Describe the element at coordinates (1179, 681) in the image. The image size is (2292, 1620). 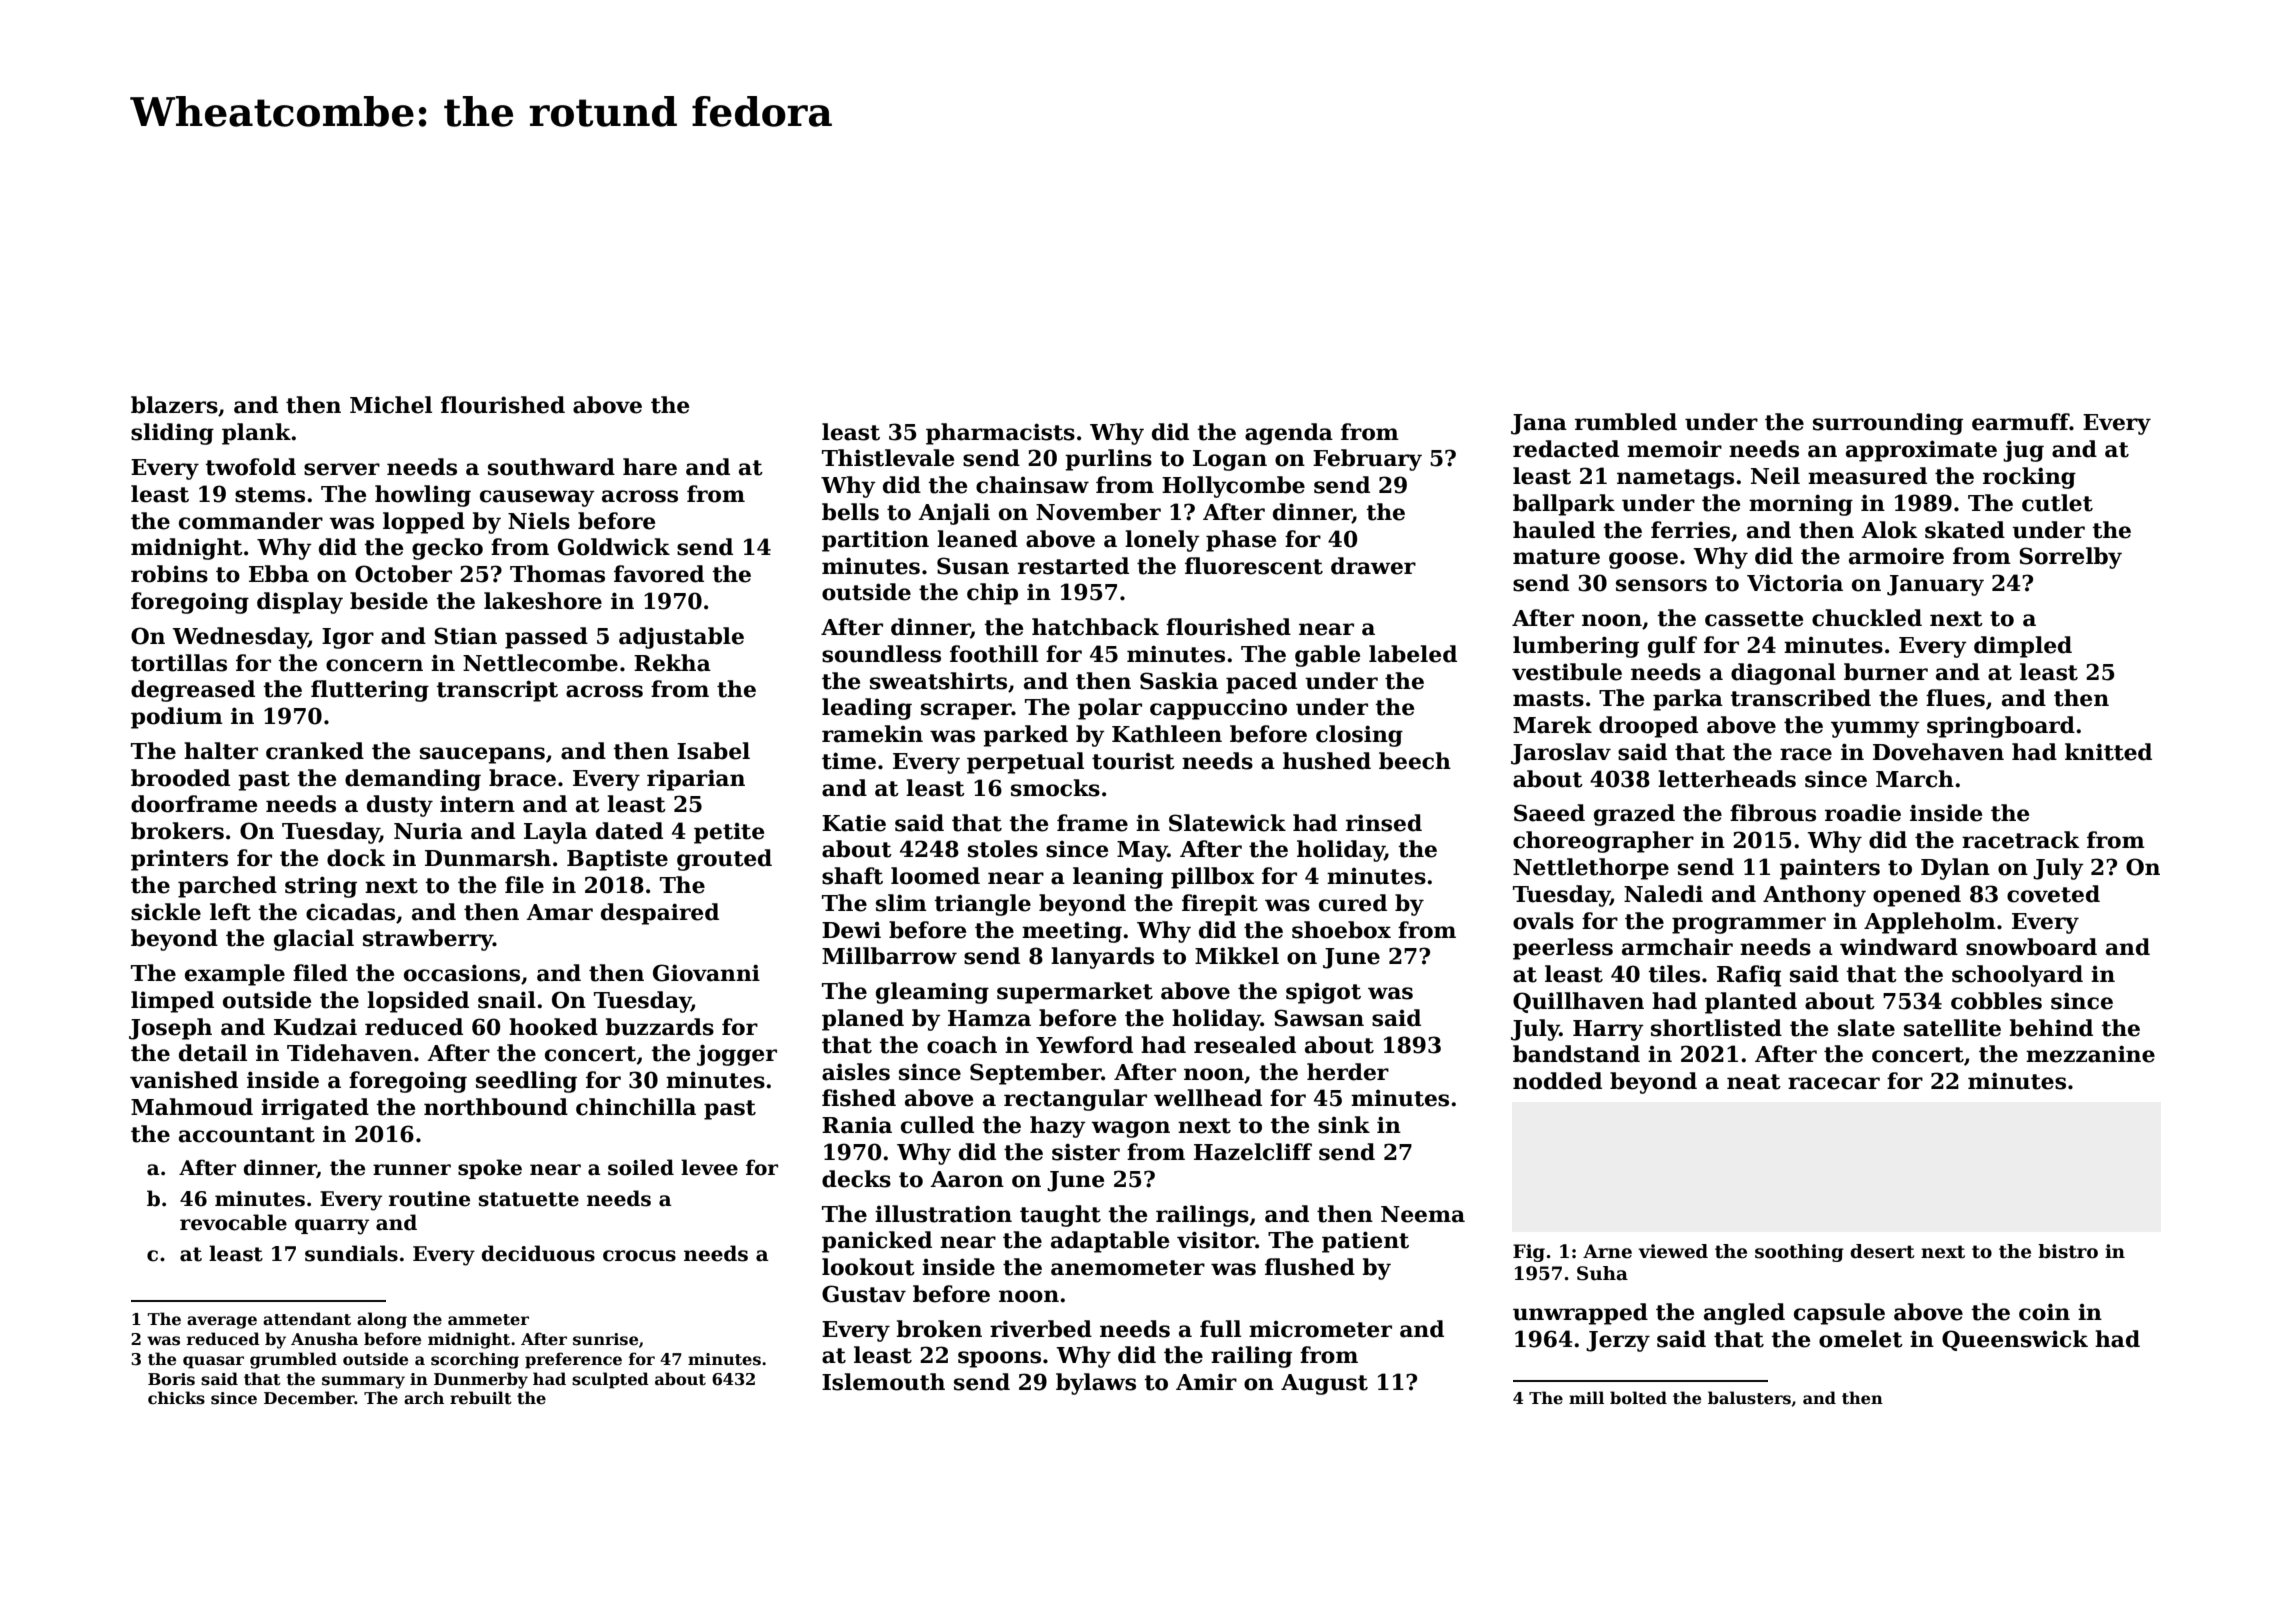
I see `Saskia` at that location.
